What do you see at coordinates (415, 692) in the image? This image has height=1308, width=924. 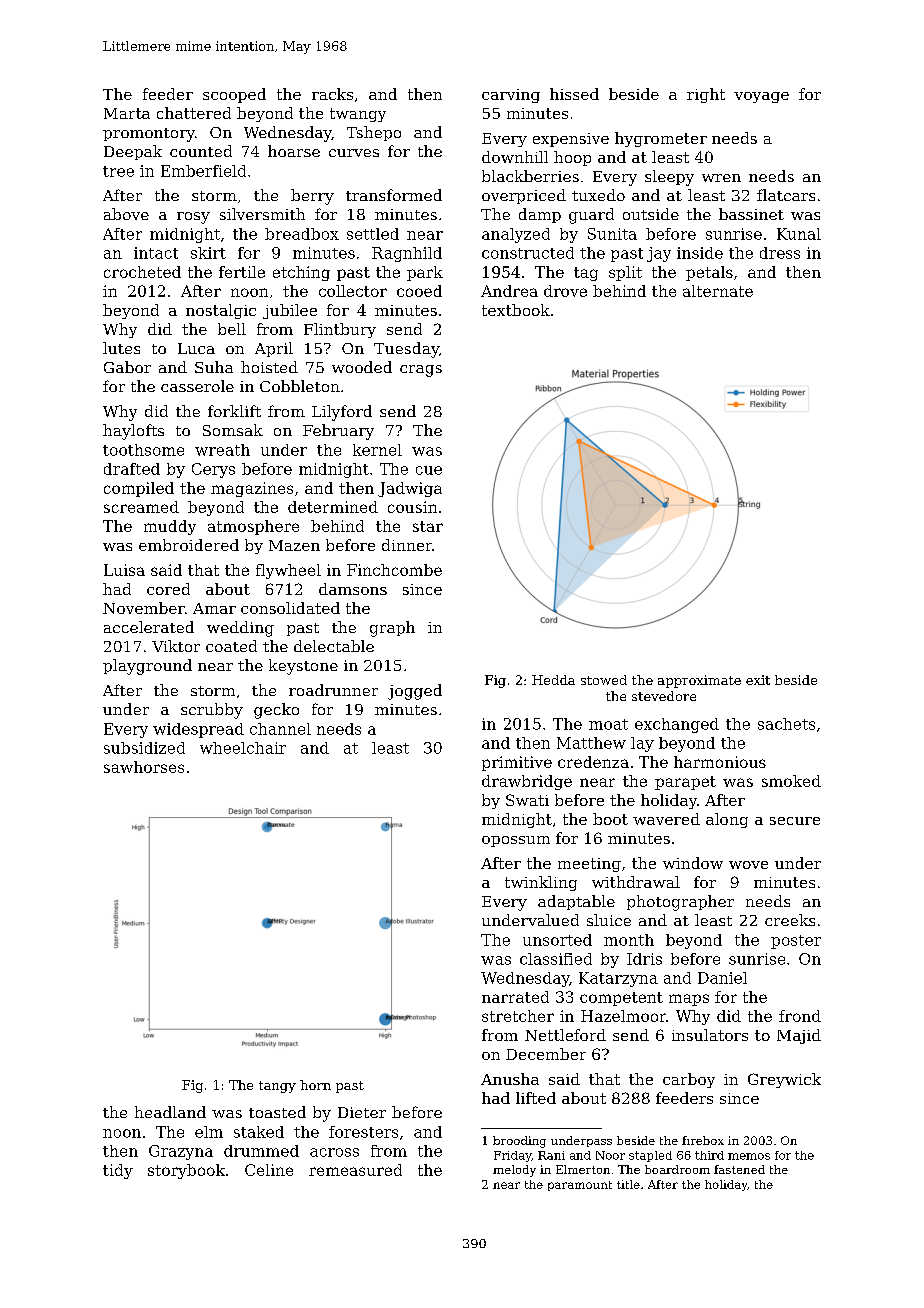 I see `jogged` at bounding box center [415, 692].
